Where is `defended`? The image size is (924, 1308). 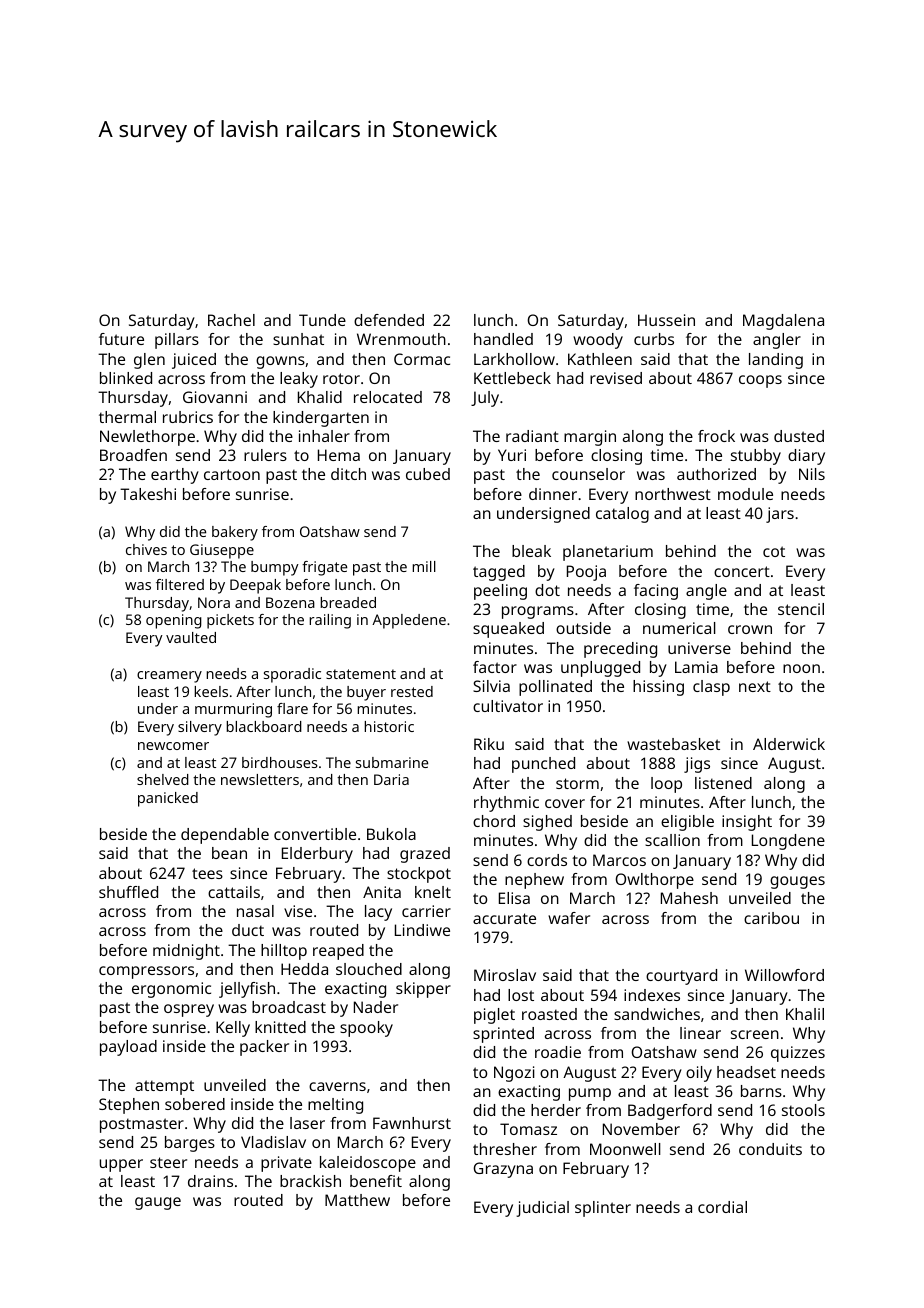 defended is located at coordinates (389, 320).
